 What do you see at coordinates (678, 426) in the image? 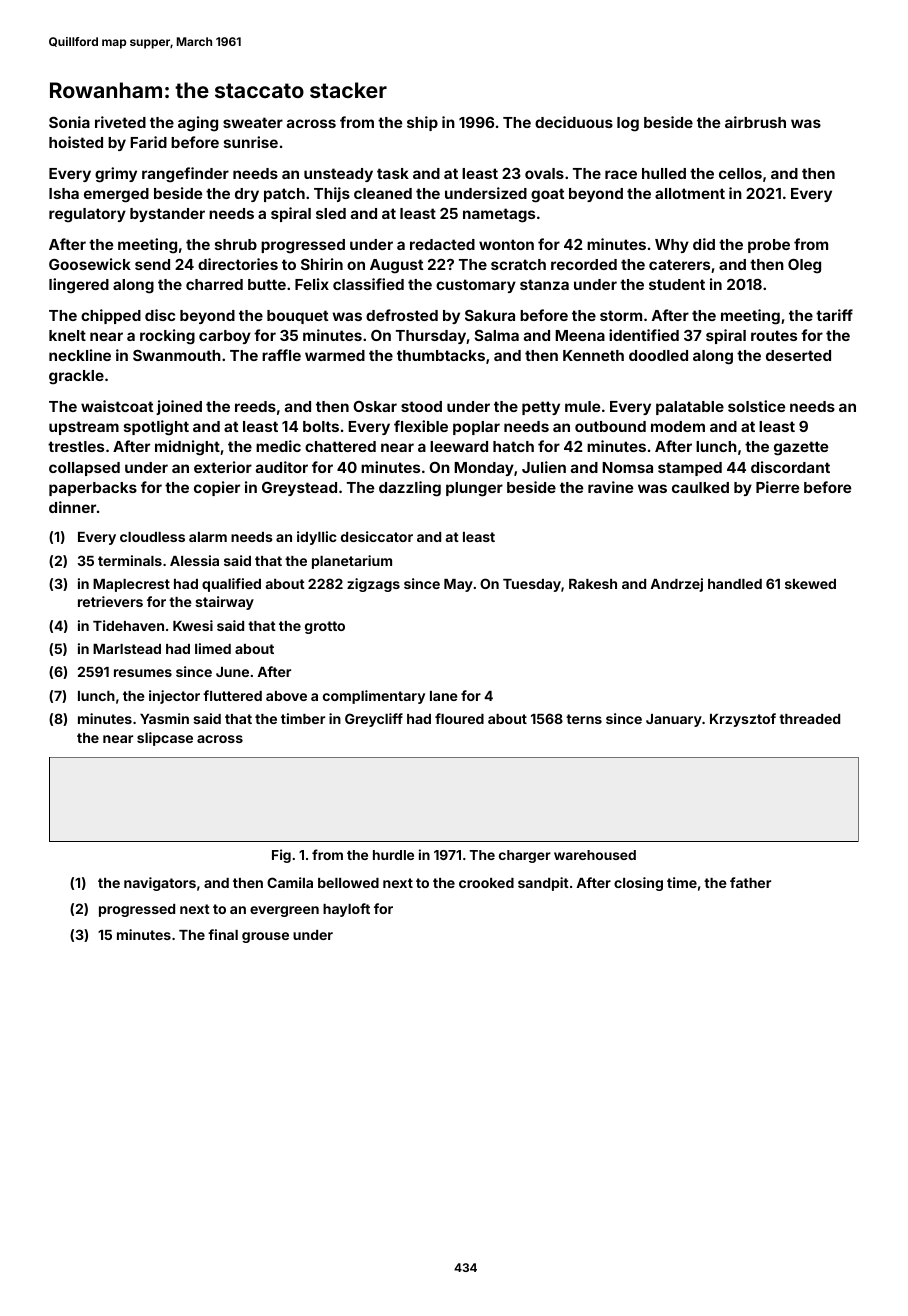
I see `modem` at bounding box center [678, 426].
